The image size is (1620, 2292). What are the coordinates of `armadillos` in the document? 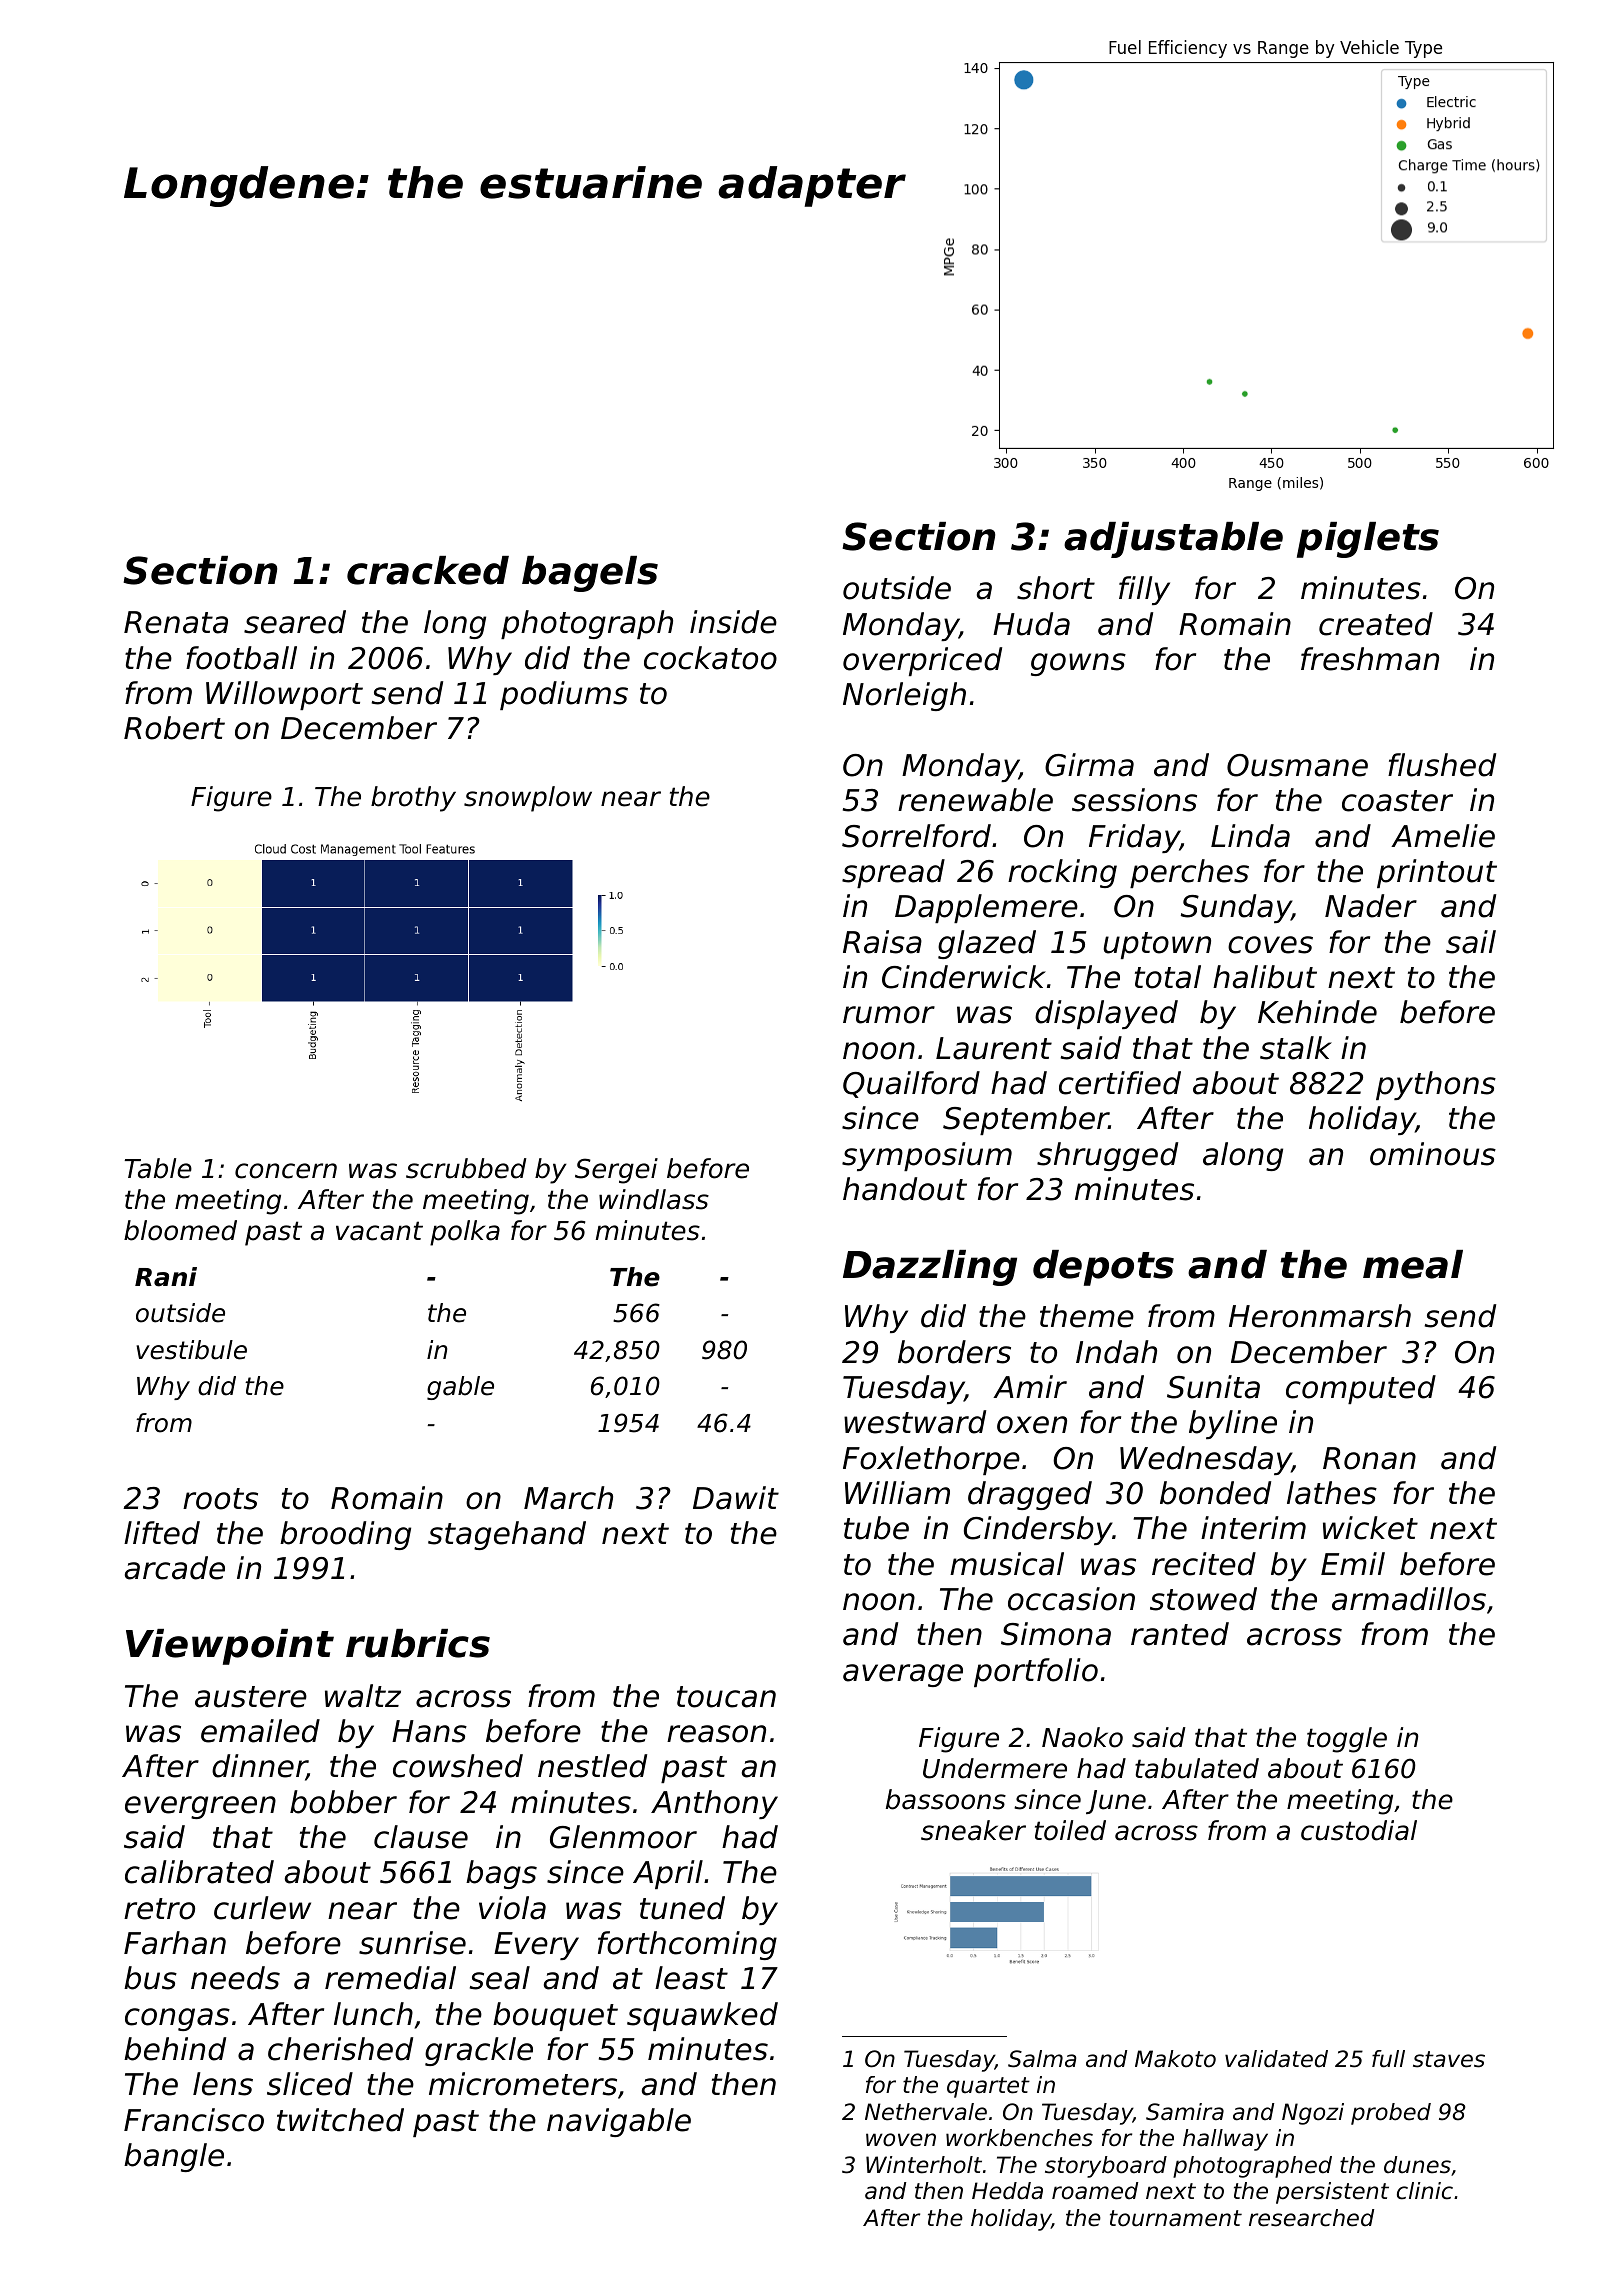 It's located at (1409, 1599).
